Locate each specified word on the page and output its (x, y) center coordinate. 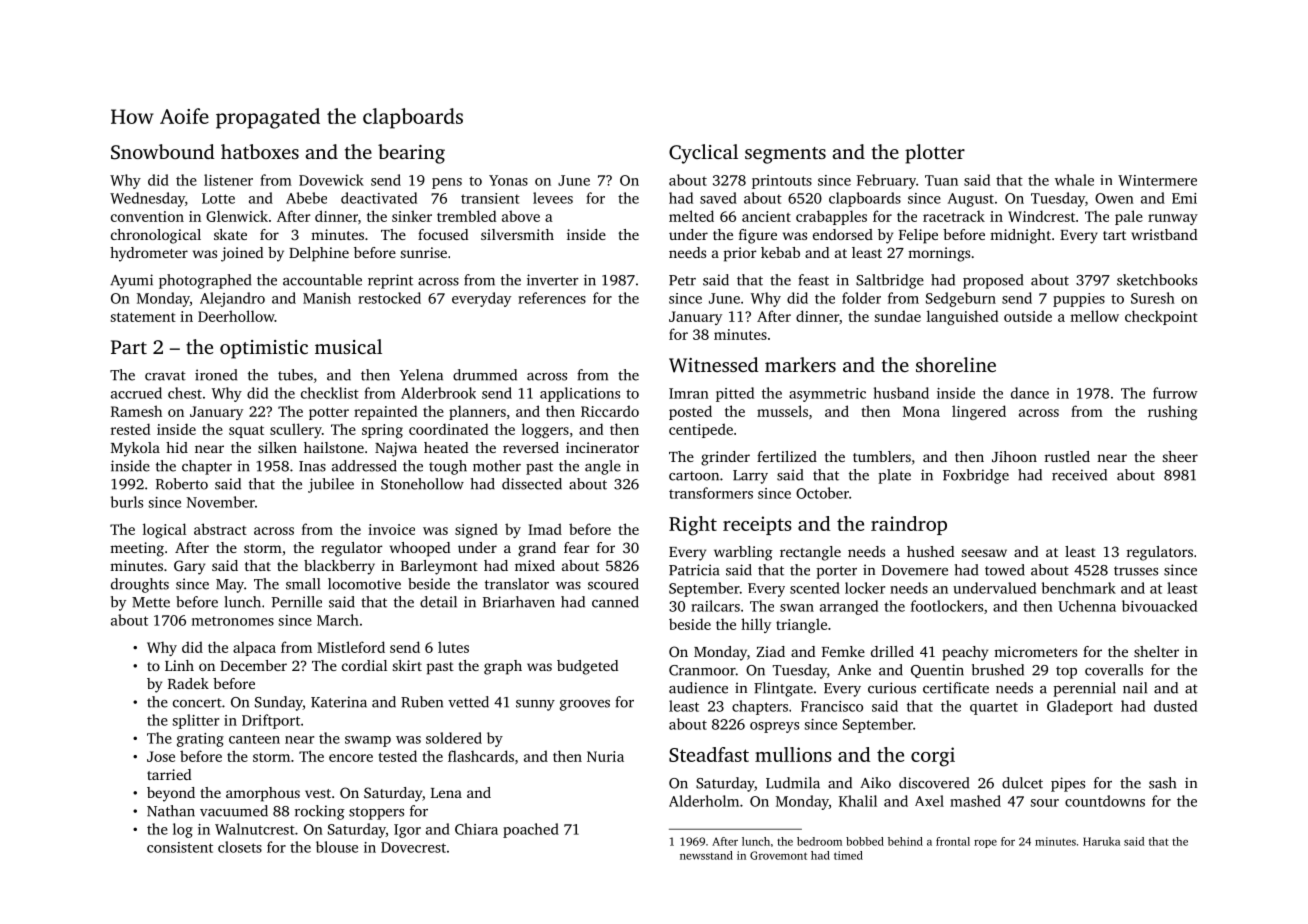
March (338, 620)
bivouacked (1159, 606)
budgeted (587, 667)
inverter (553, 280)
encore (351, 758)
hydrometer (149, 254)
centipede (701, 430)
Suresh (1153, 298)
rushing (1172, 412)
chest (185, 393)
